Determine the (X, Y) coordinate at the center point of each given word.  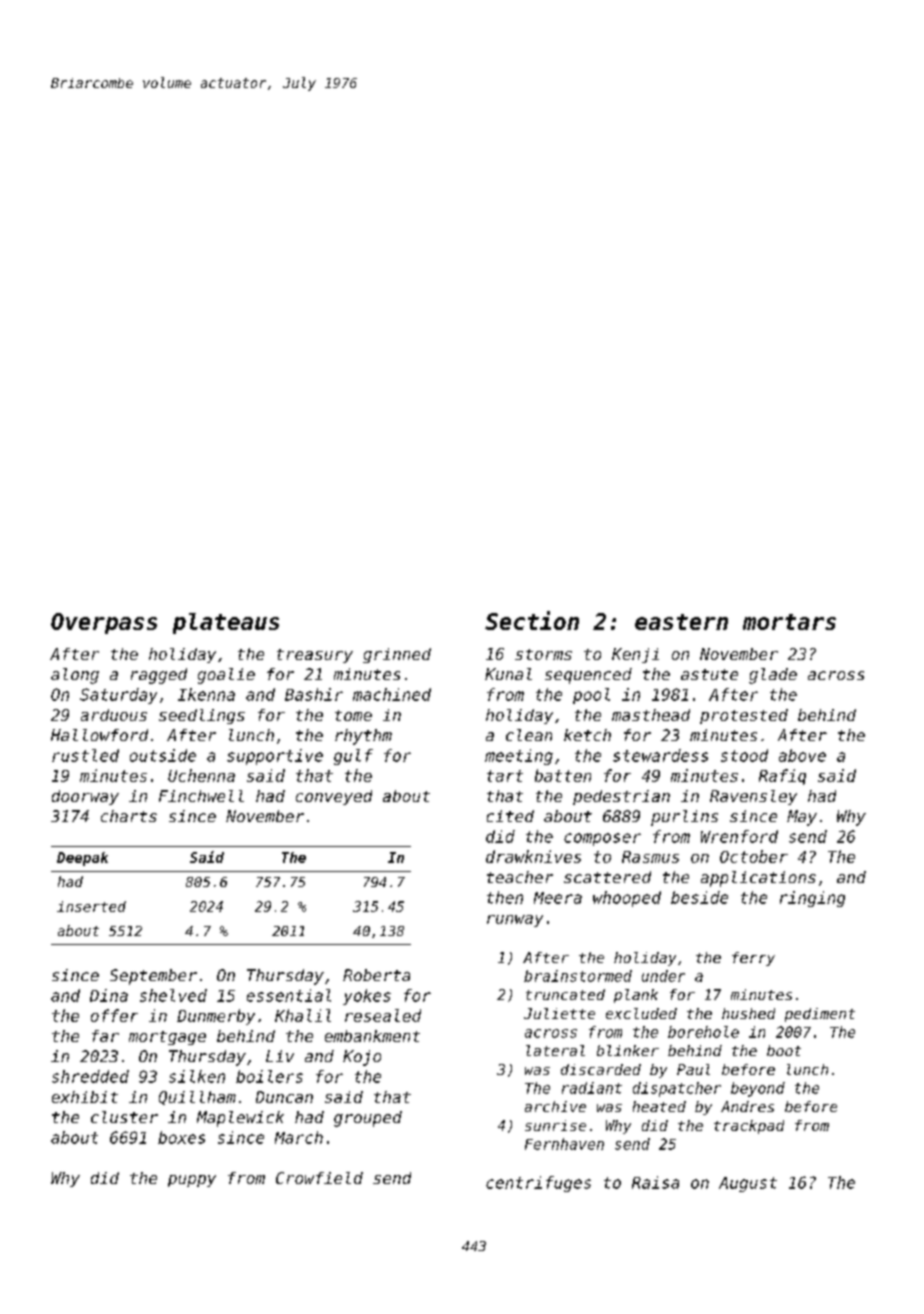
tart (505, 776)
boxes (181, 1137)
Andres (747, 1106)
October (754, 856)
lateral (555, 1050)
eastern (681, 622)
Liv (280, 1056)
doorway (85, 797)
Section (532, 620)
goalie (226, 676)
